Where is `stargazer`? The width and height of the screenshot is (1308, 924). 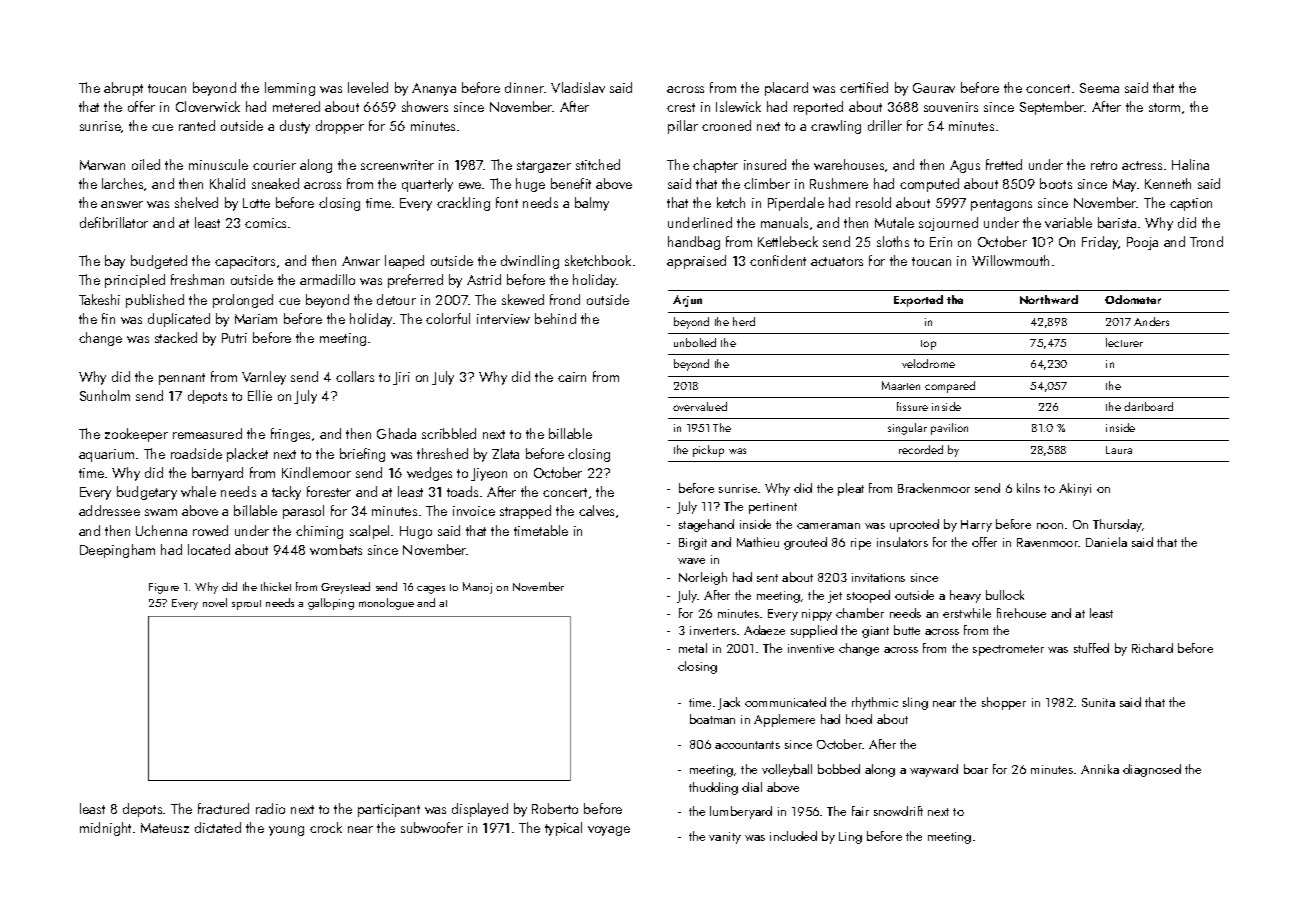 stargazer is located at coordinates (544, 167).
